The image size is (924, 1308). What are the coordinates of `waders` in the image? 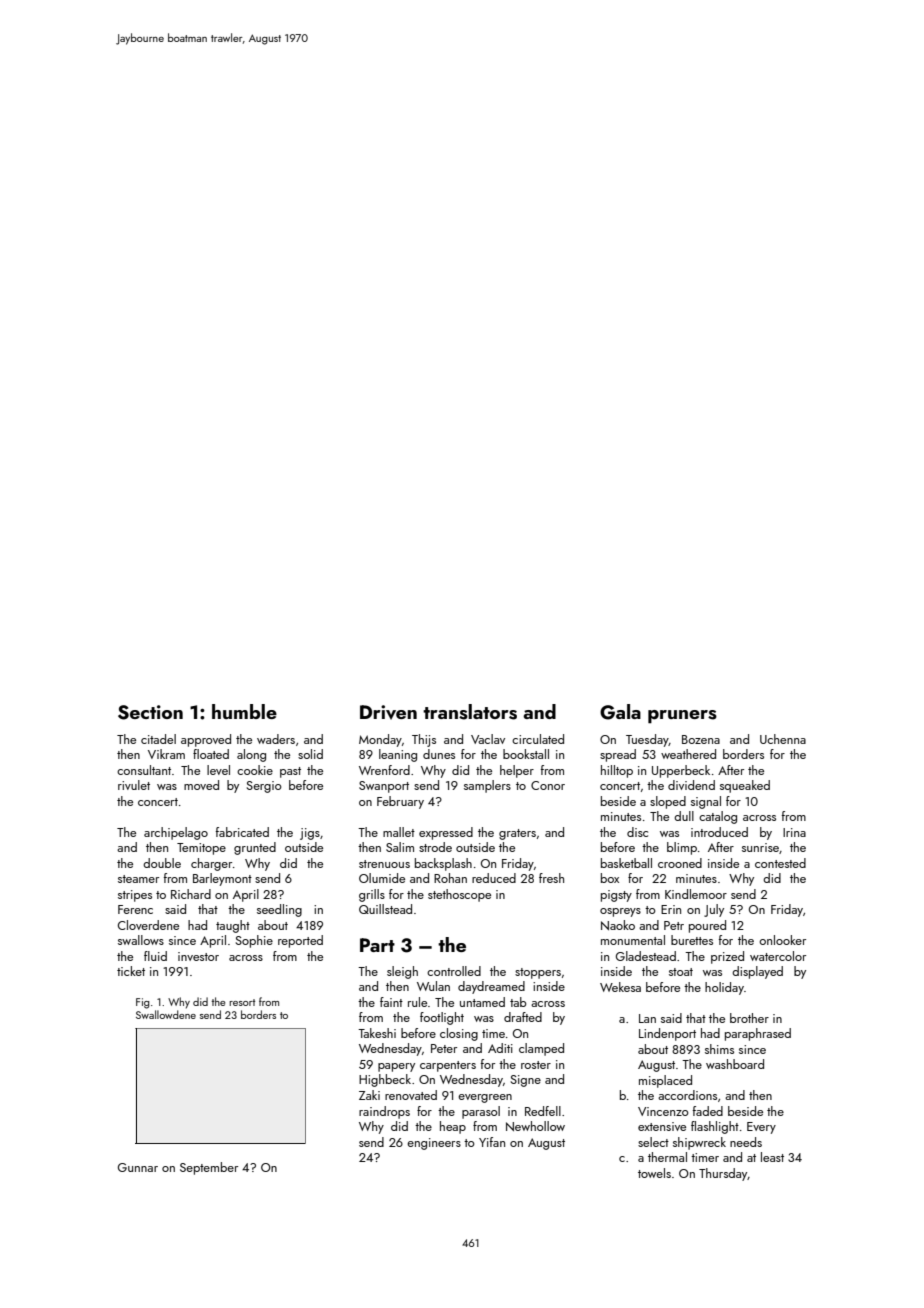 It's located at (276, 739).
